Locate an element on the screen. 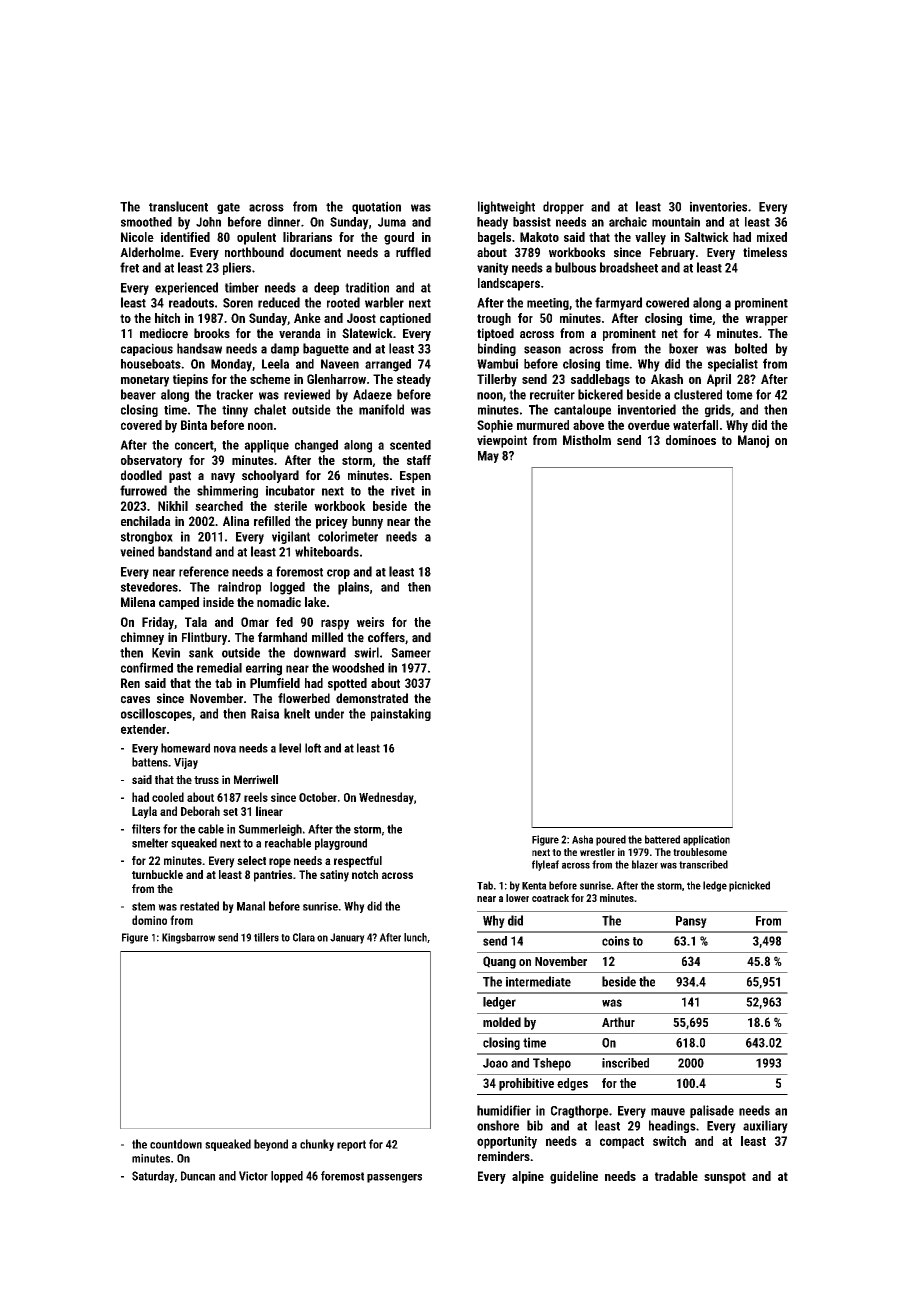 The height and width of the screenshot is (1316, 908). troublesome is located at coordinates (700, 852).
